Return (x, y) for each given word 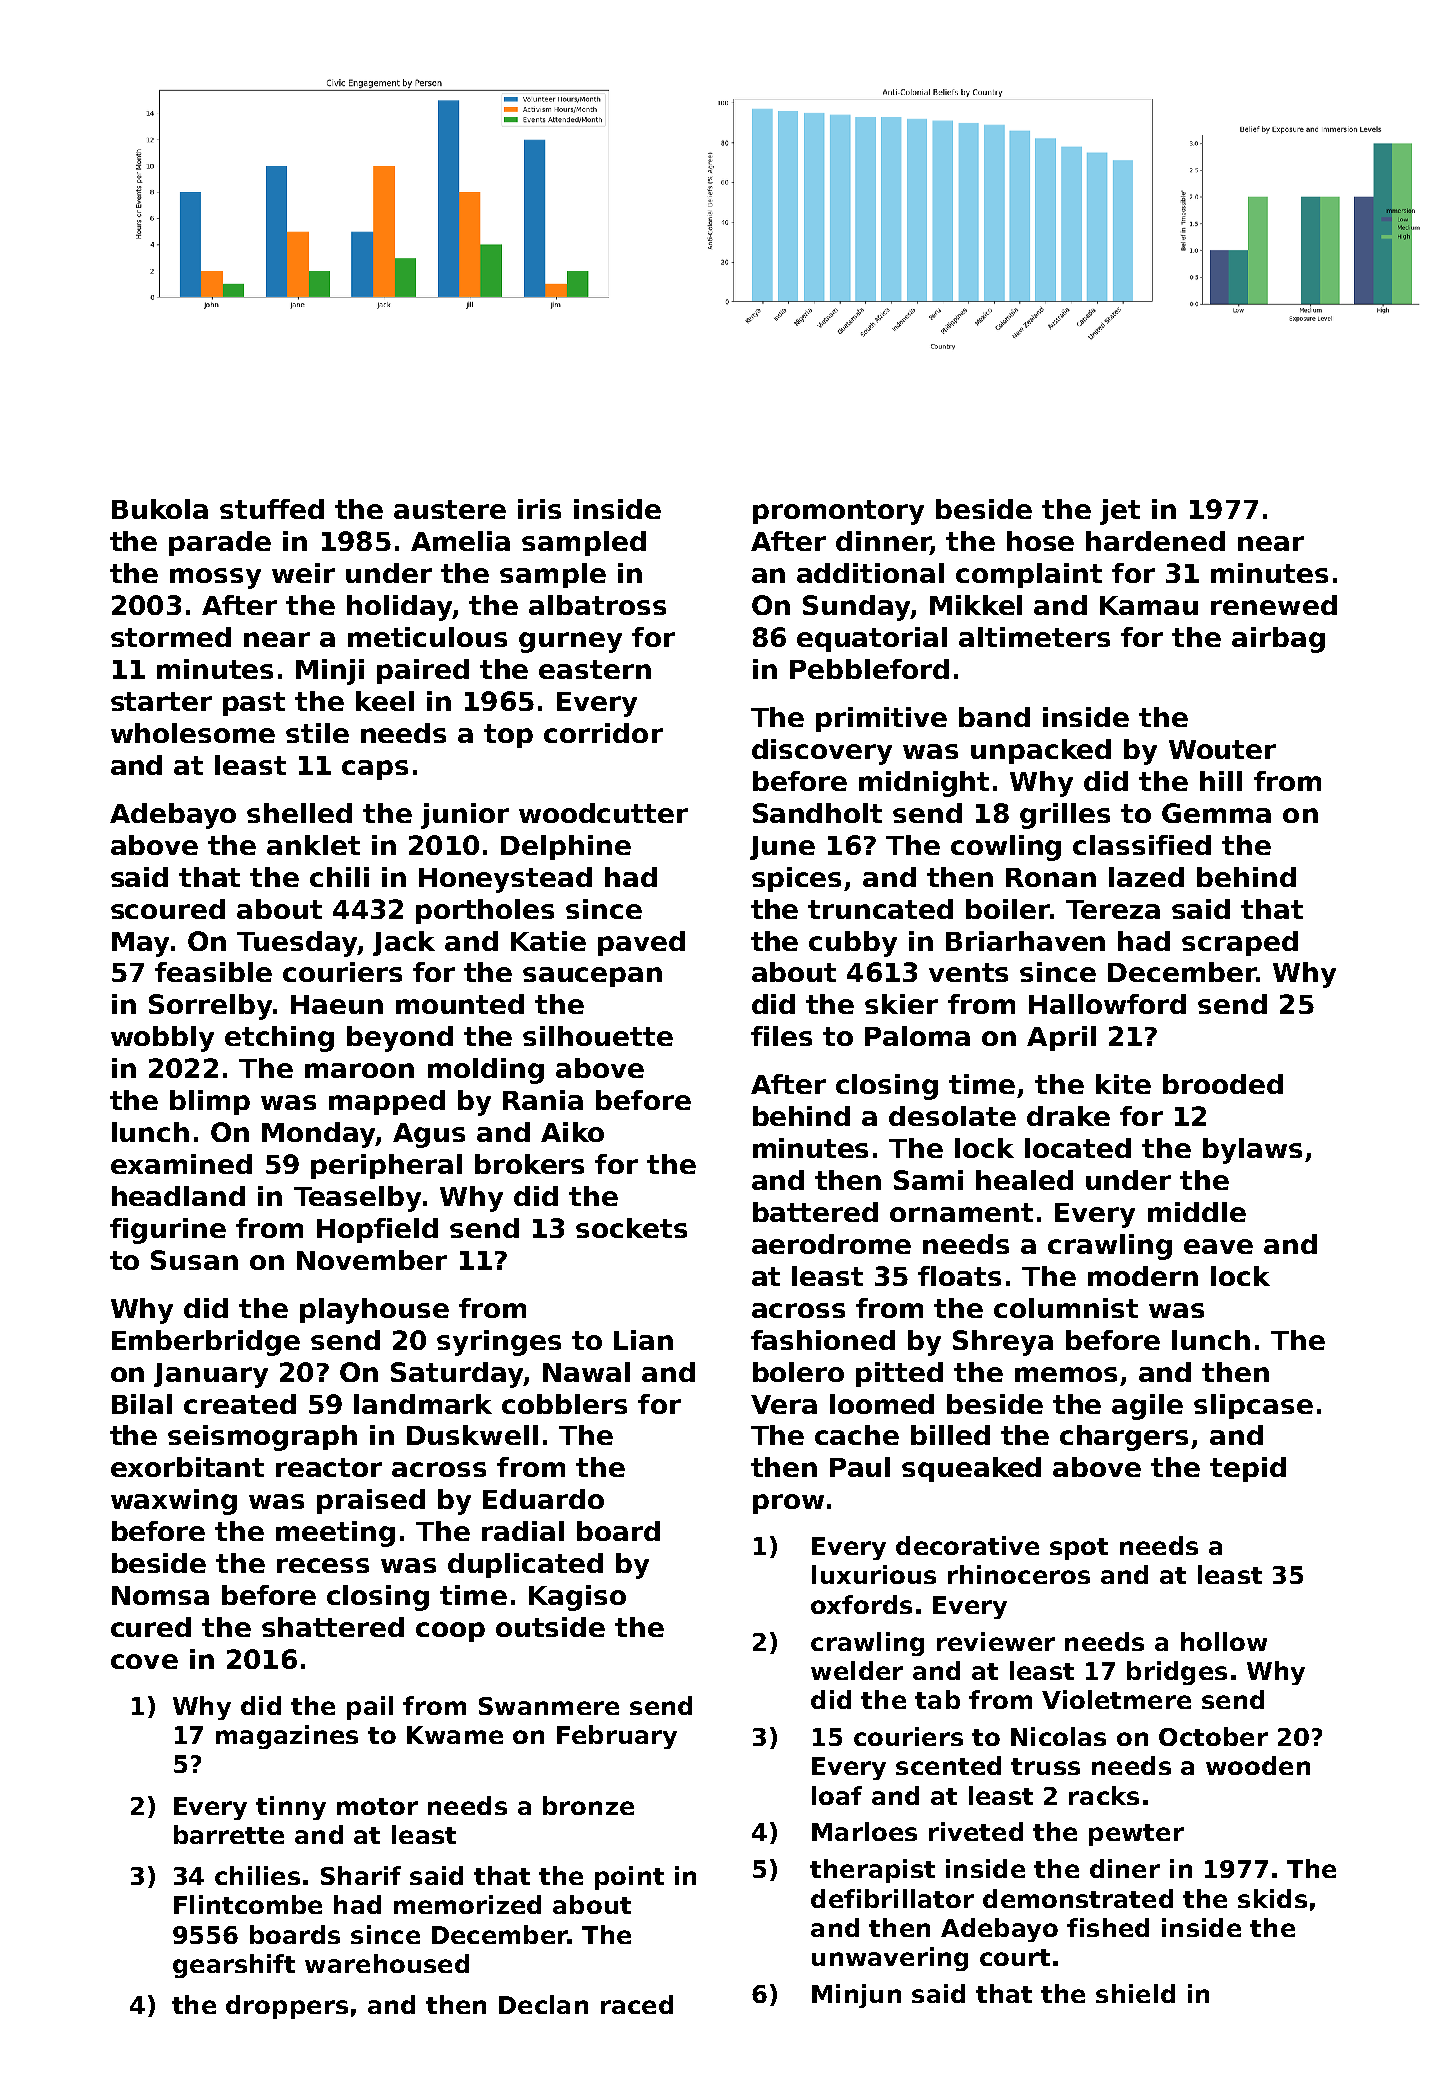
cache (857, 1435)
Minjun (856, 1996)
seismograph (262, 1438)
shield (1135, 1993)
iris (539, 509)
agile (1147, 1407)
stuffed (272, 509)
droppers (287, 2007)
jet (1120, 512)
